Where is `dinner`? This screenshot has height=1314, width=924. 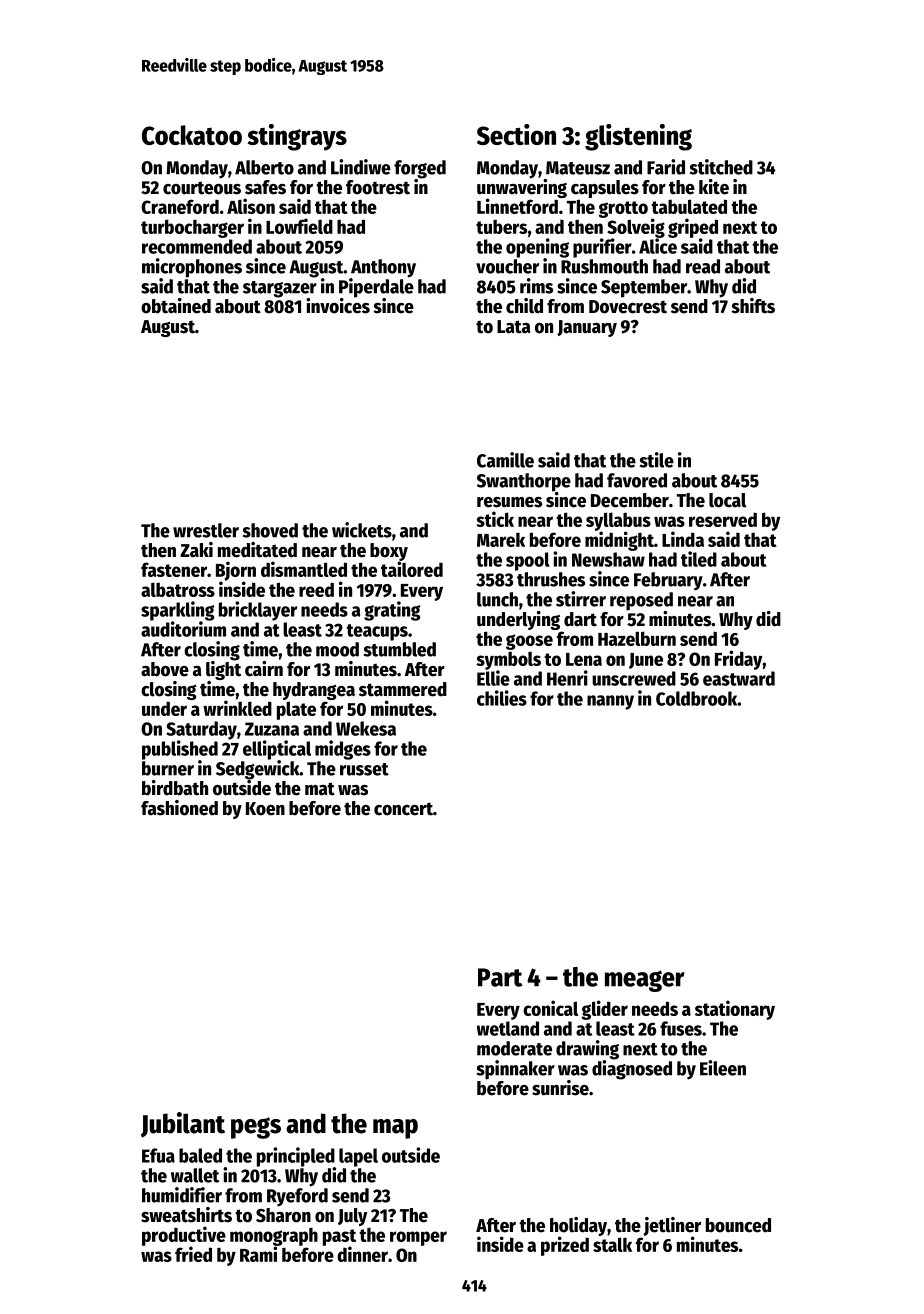
dinner is located at coordinates (362, 1254).
